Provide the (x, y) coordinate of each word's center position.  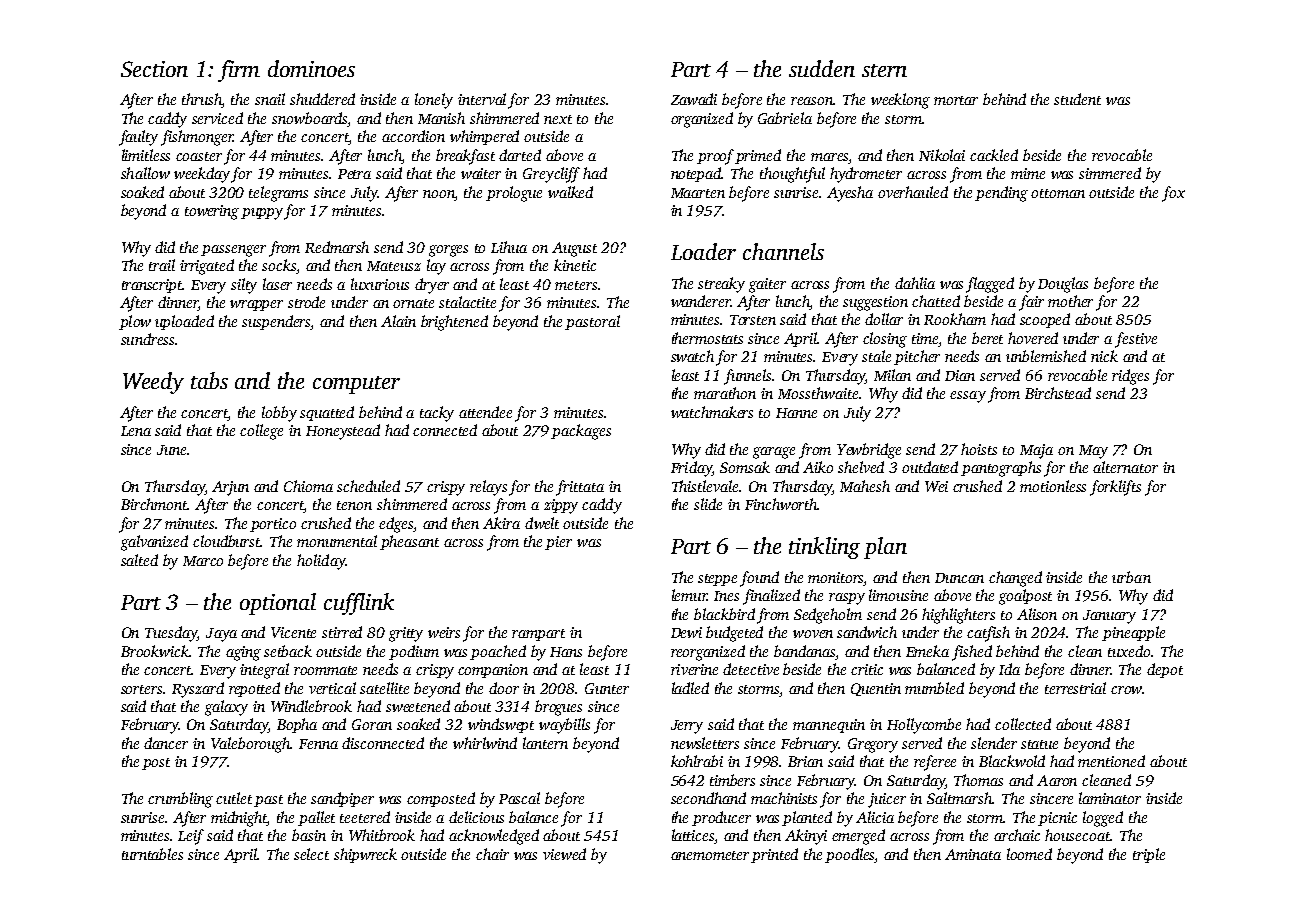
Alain (398, 321)
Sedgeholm (828, 616)
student (1077, 99)
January (1109, 617)
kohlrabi (697, 761)
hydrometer (866, 175)
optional (278, 604)
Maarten (698, 193)
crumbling (180, 800)
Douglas (1063, 285)
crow (1126, 690)
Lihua (509, 247)
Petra (354, 174)
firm (239, 71)
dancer (166, 743)
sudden (822, 68)
